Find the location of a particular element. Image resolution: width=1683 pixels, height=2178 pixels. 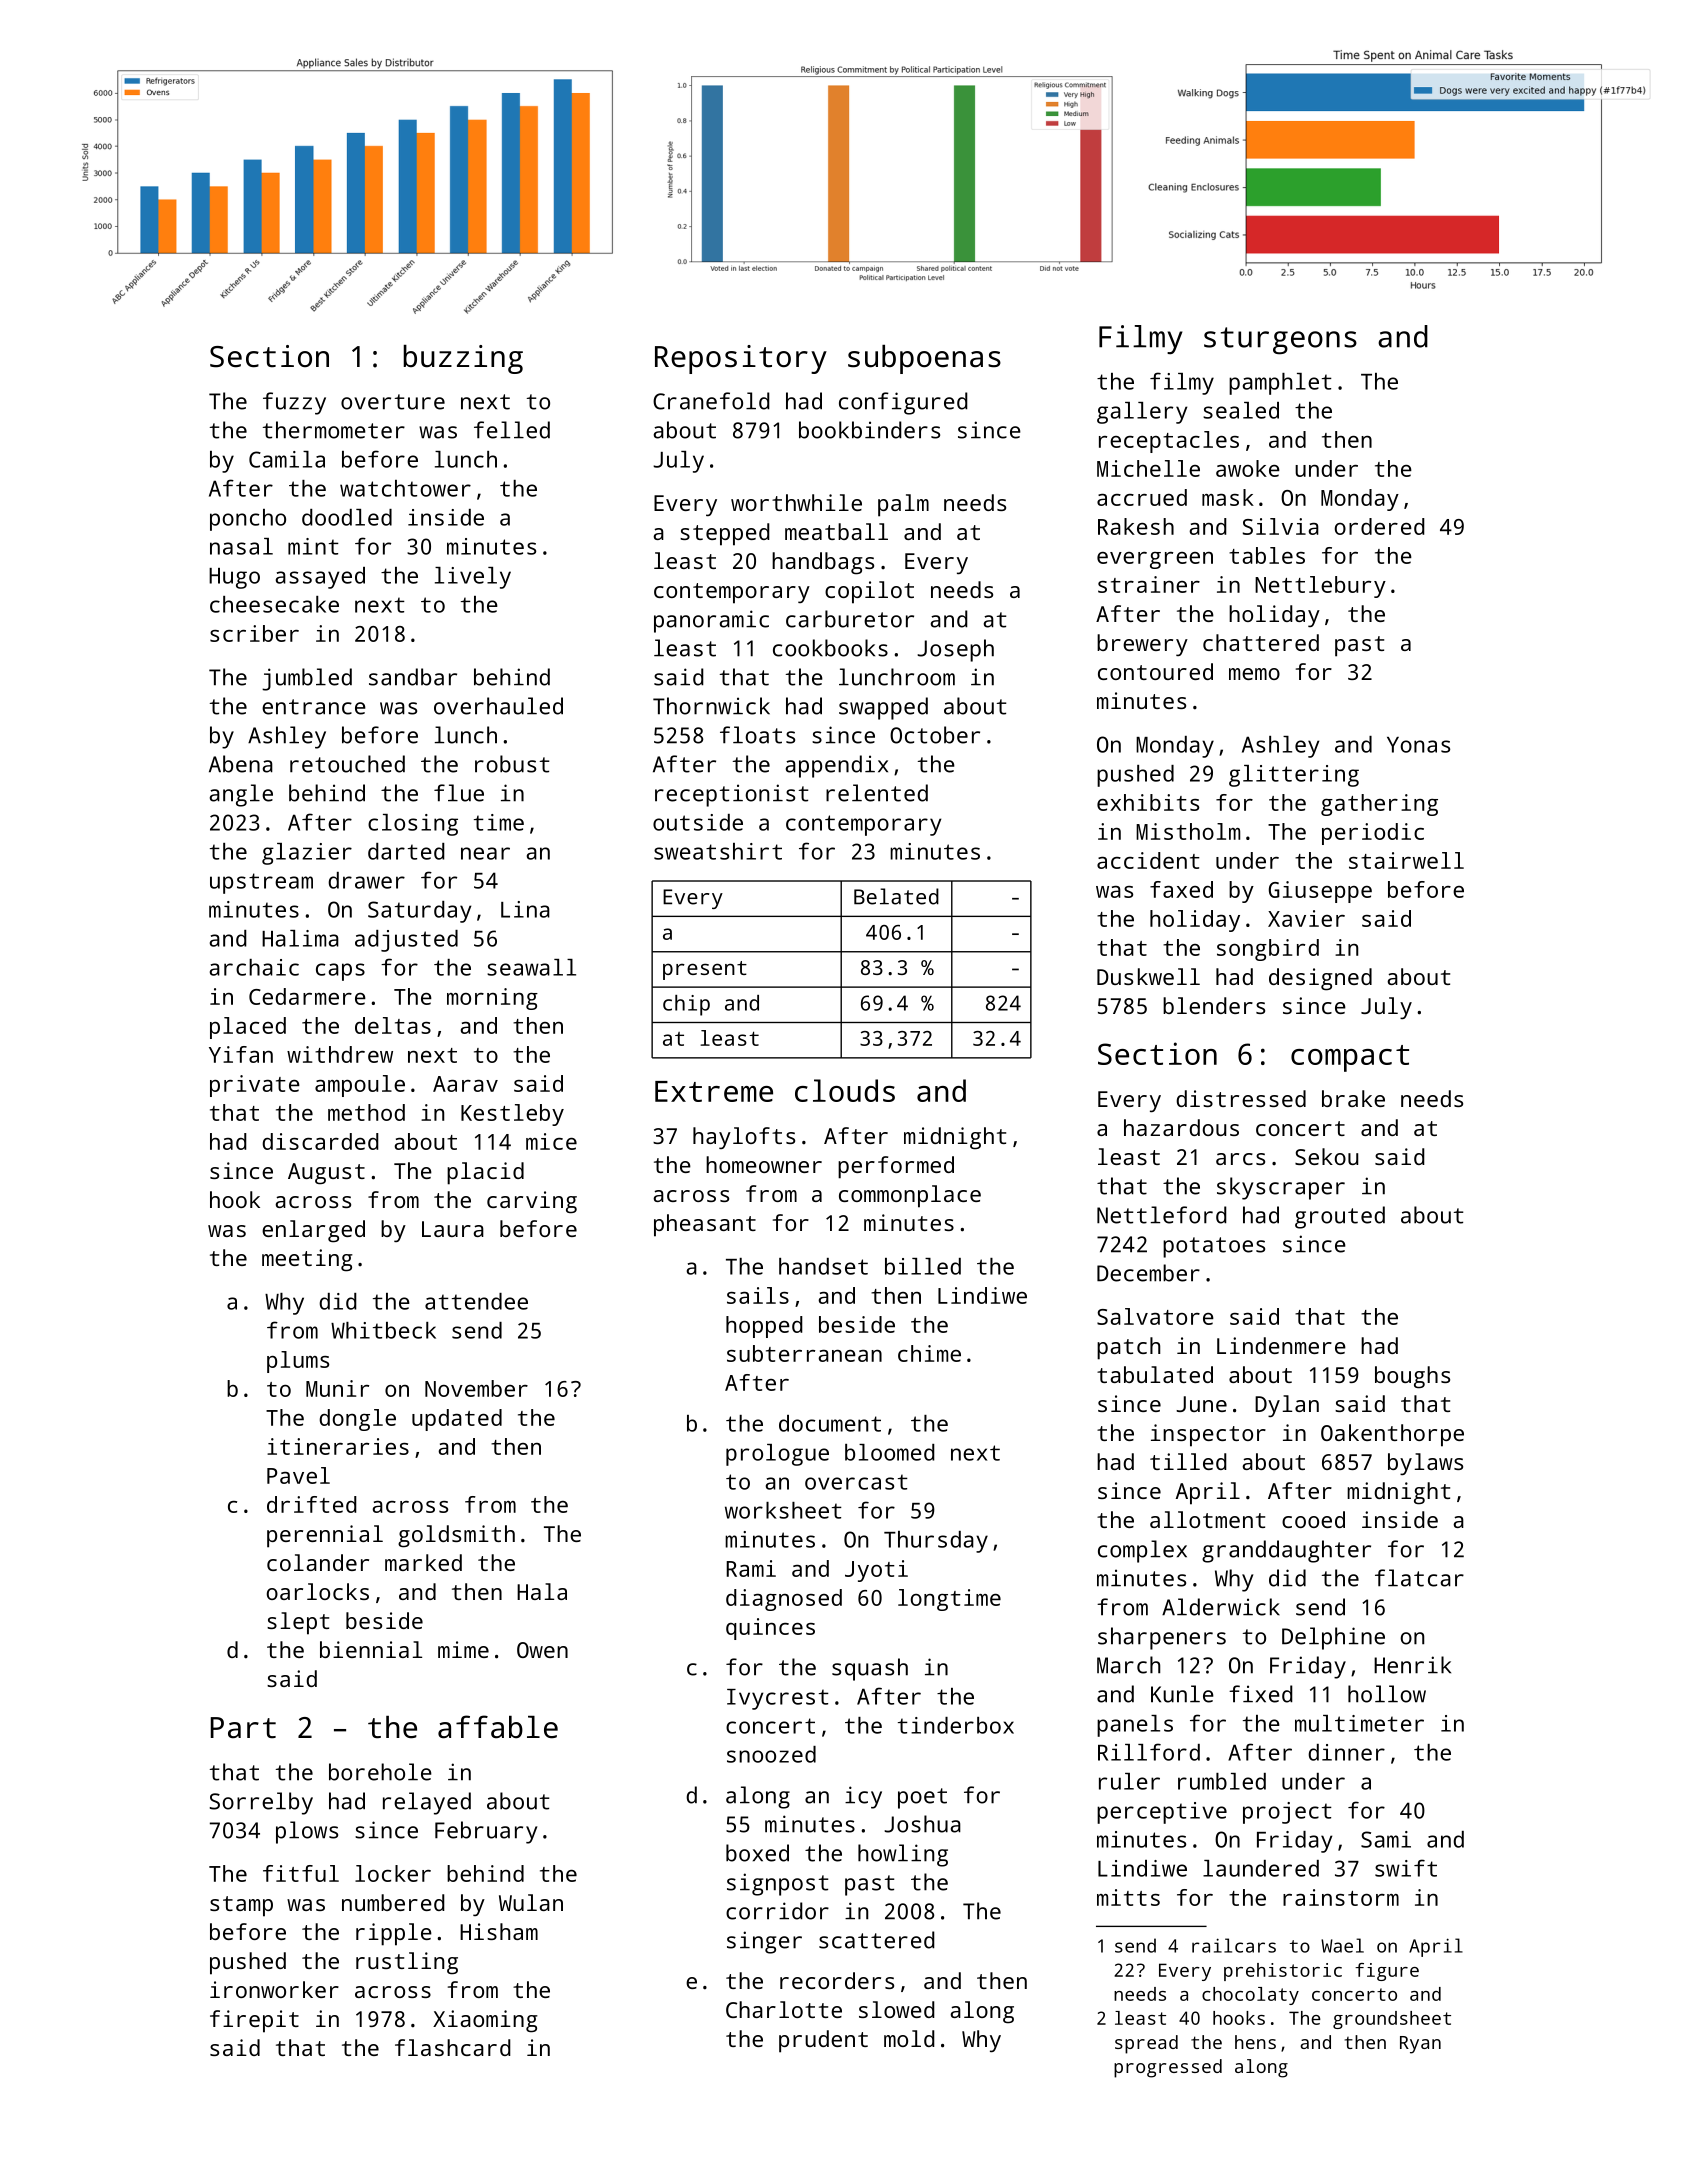

sturgeons is located at coordinates (1280, 341).
